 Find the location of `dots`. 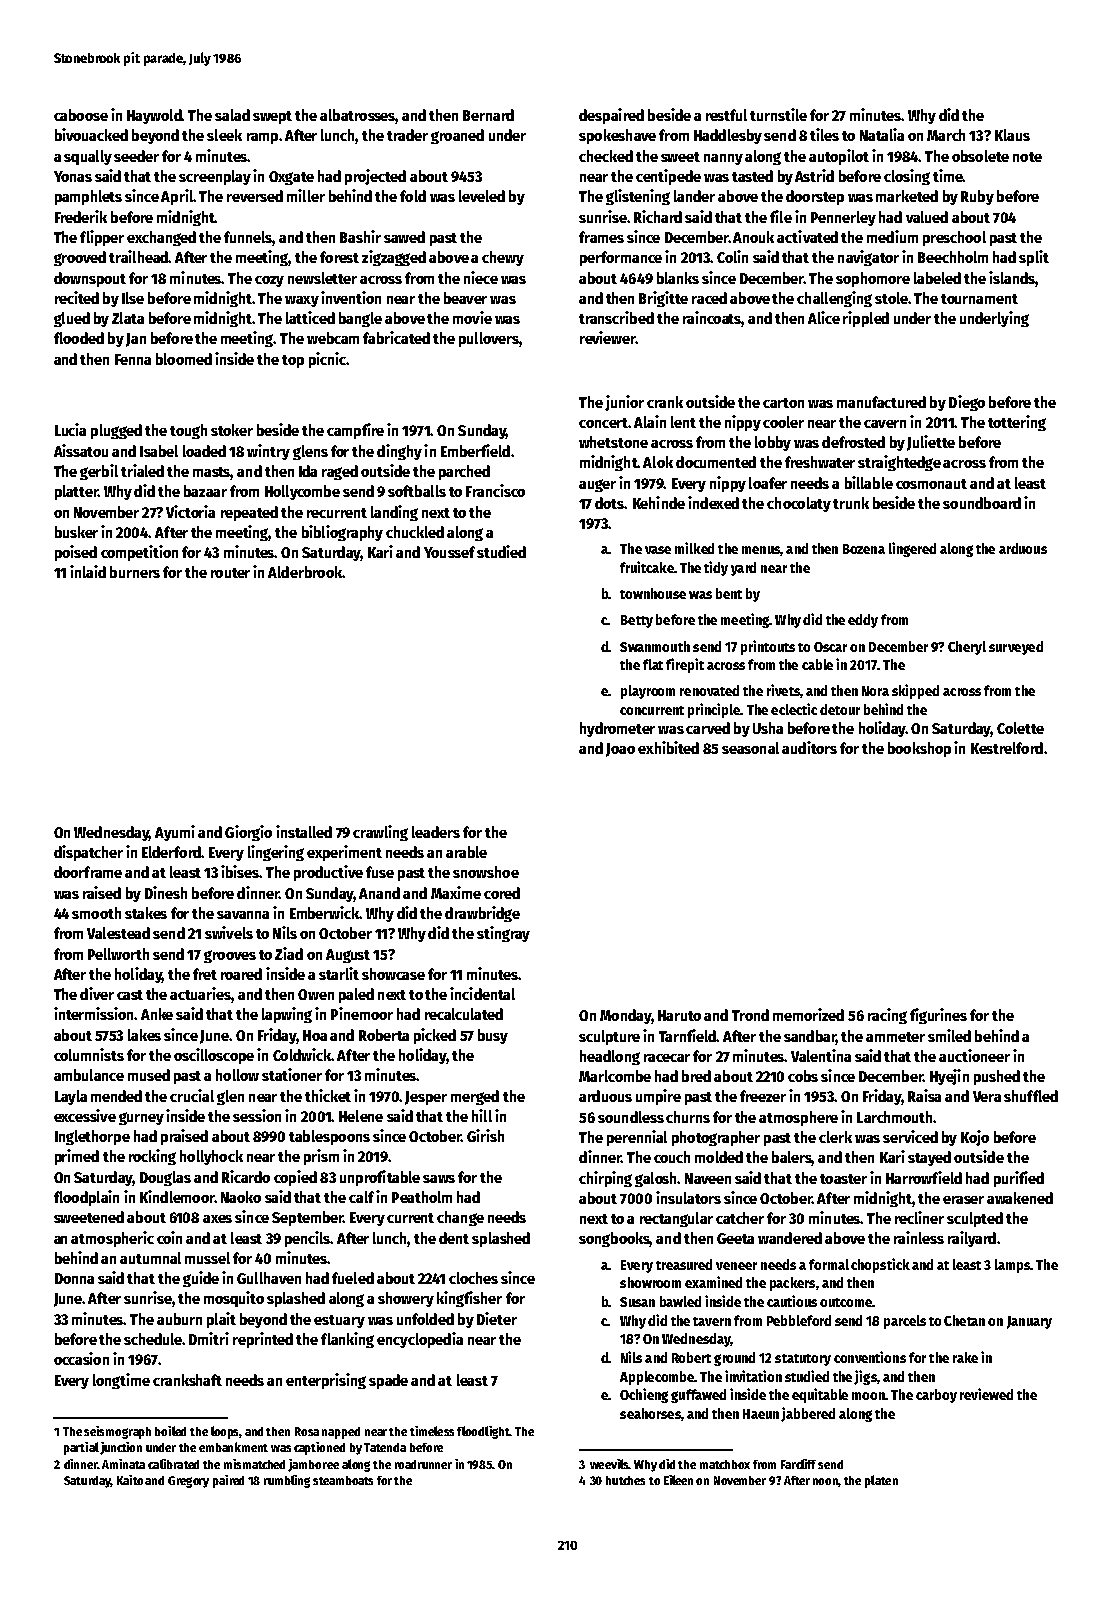

dots is located at coordinates (610, 503).
